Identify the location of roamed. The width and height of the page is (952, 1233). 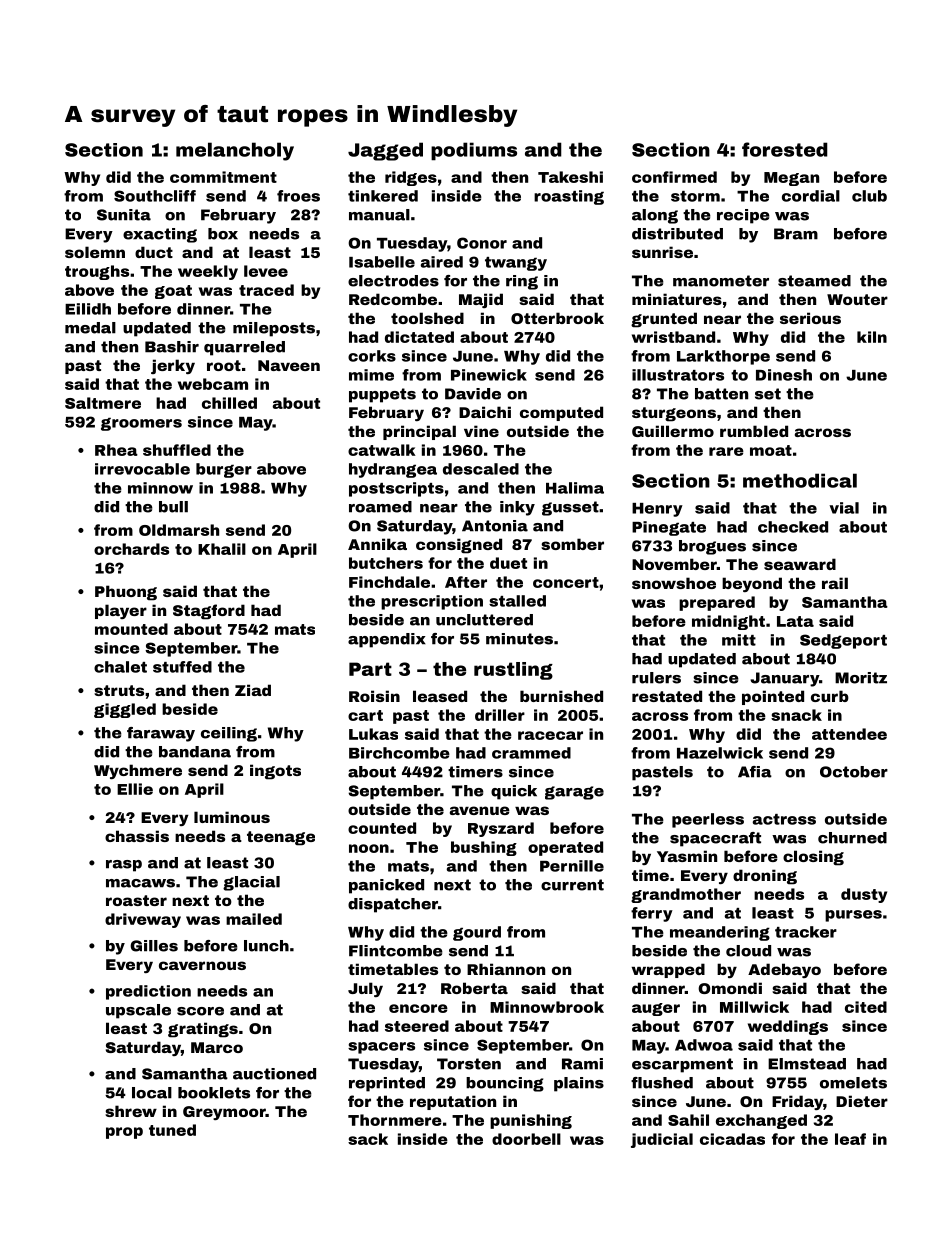
(380, 507).
